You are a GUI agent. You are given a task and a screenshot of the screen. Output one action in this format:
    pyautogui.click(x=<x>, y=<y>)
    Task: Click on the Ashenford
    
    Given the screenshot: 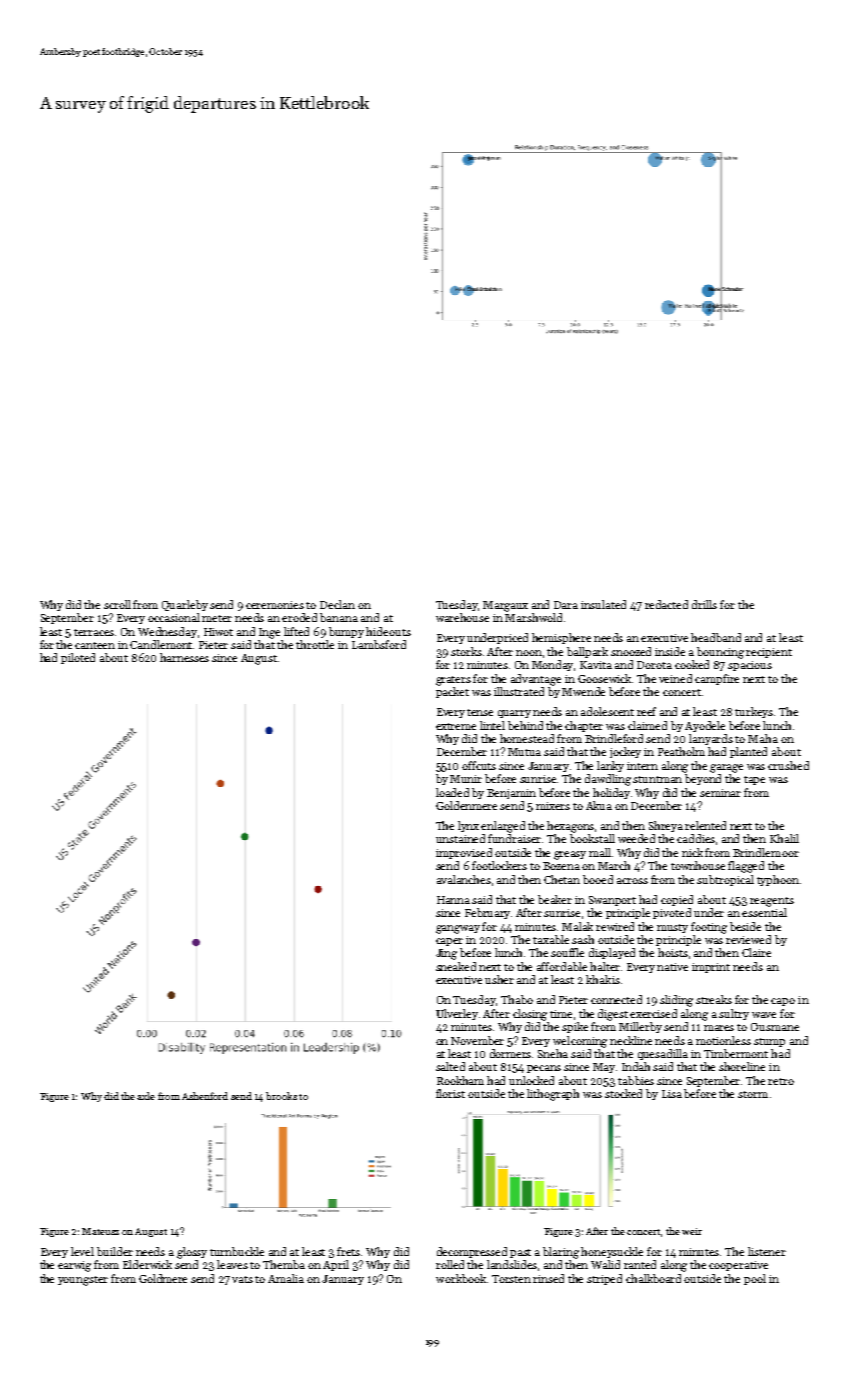 What is the action you would take?
    pyautogui.click(x=205, y=1096)
